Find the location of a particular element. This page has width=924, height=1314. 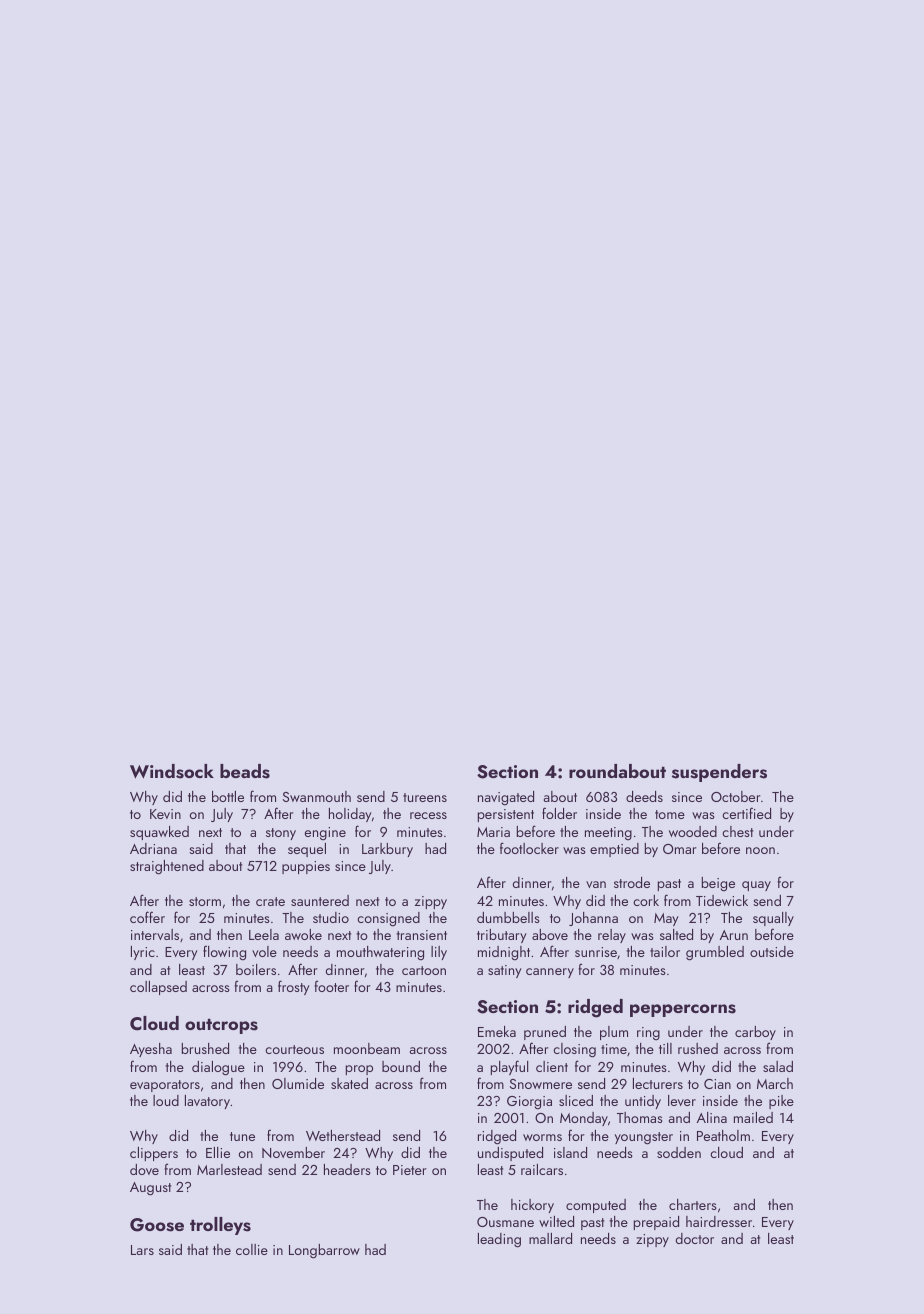

straightened is located at coordinates (167, 867).
